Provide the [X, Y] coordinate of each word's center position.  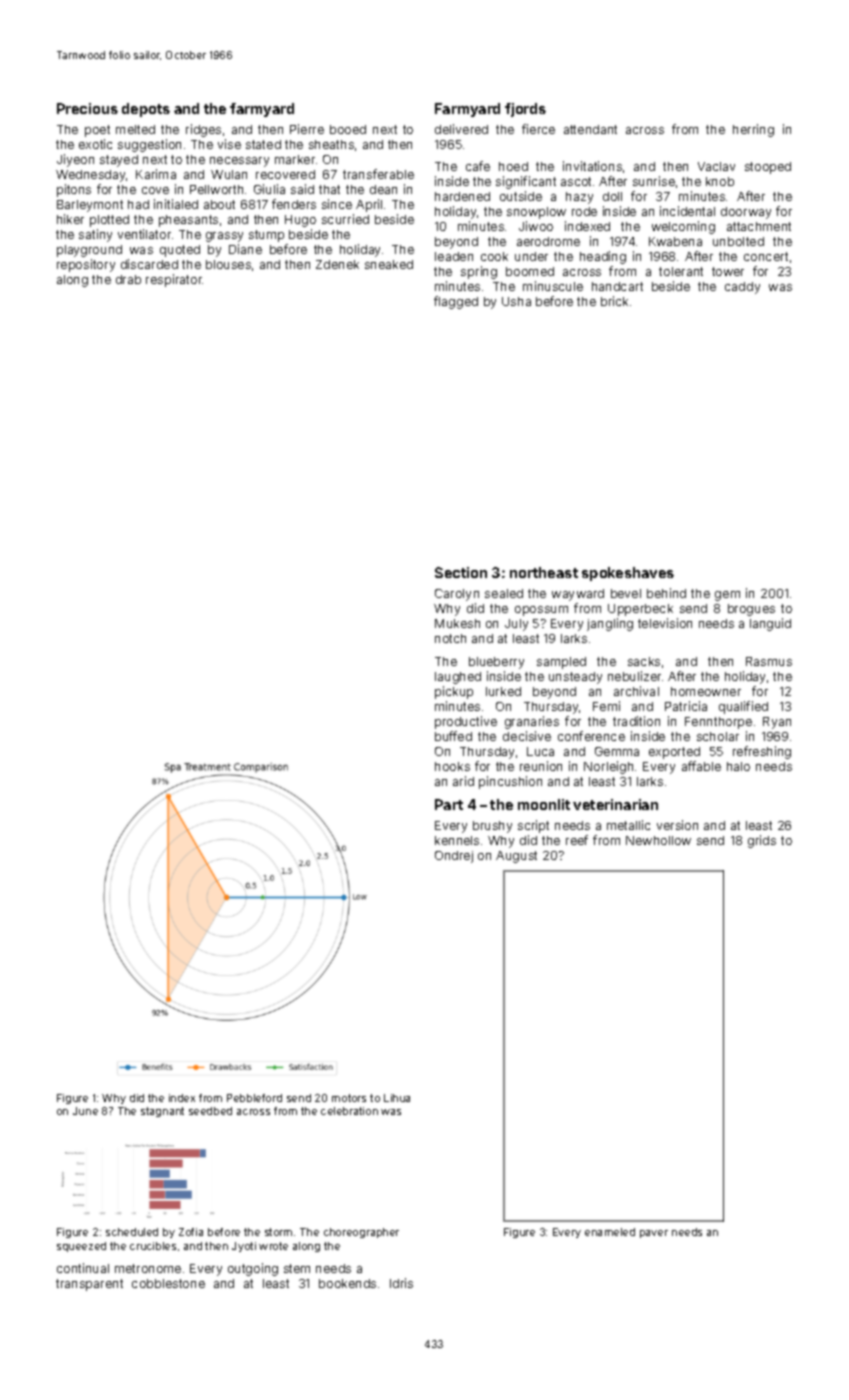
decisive [527, 736]
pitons [74, 190]
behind [666, 593]
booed [348, 129]
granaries [532, 722]
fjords [525, 110]
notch [450, 638]
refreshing [762, 752]
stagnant [162, 1112]
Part [449, 804]
